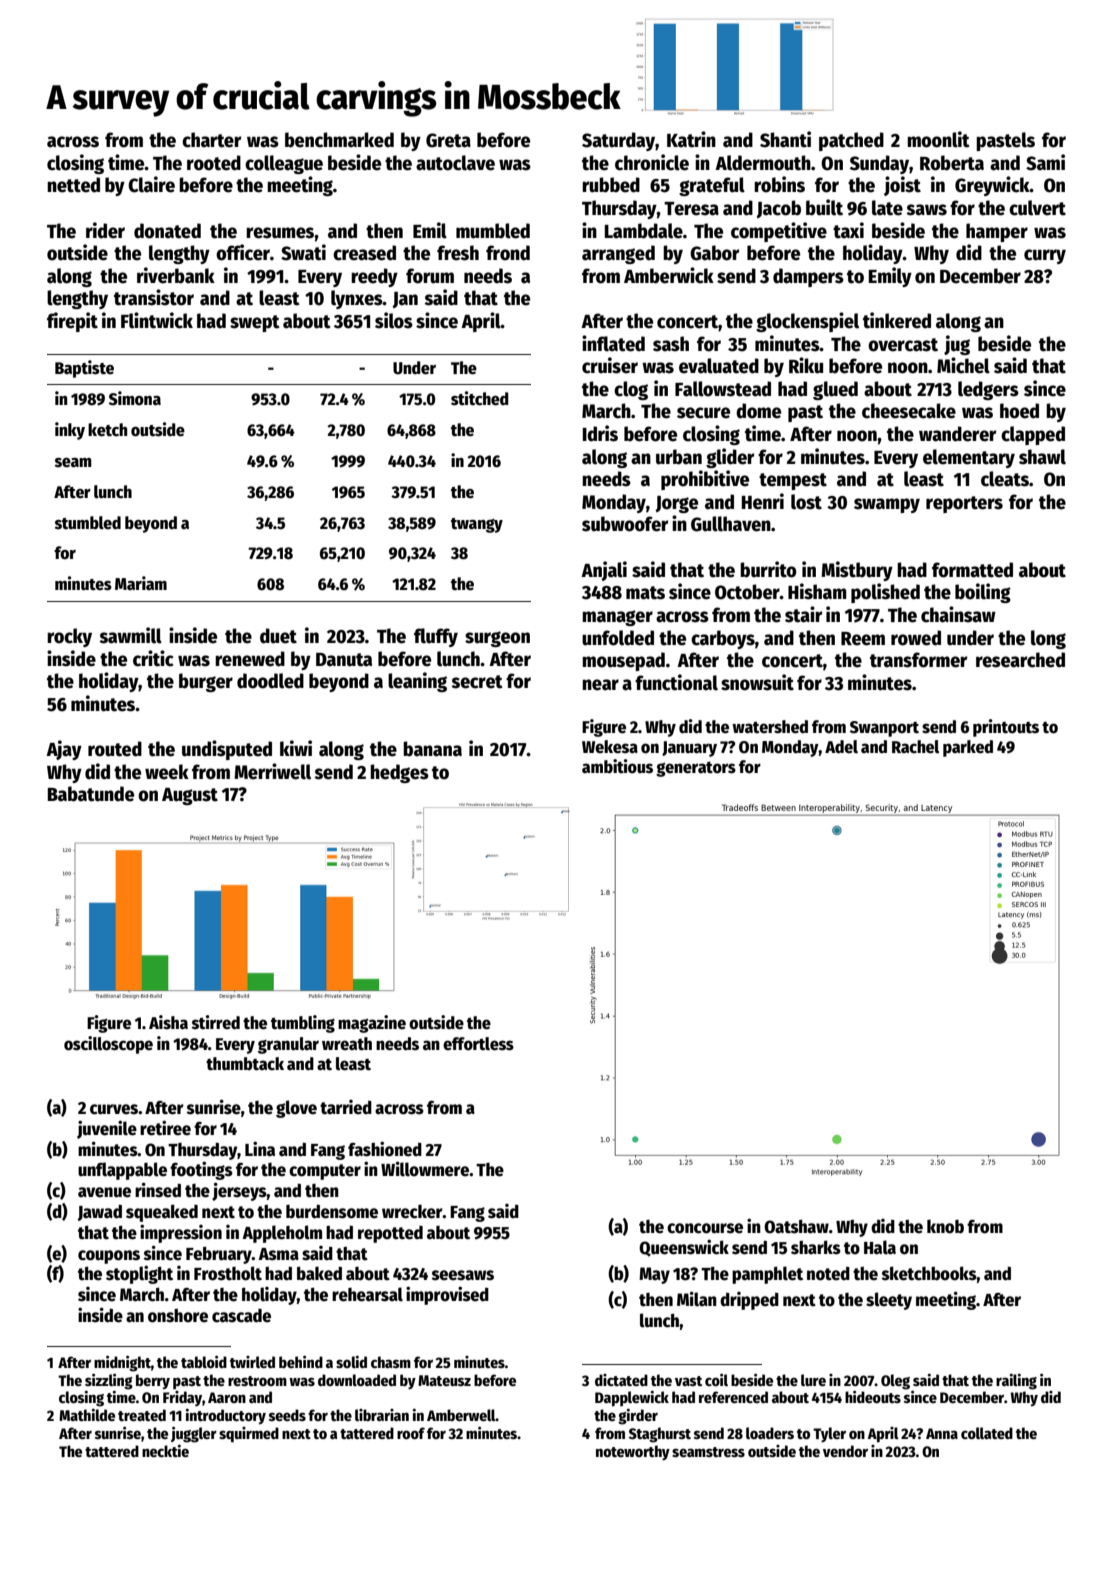 The height and width of the screenshot is (1574, 1113). Describe the element at coordinates (455, 163) in the screenshot. I see `autoclave` at that location.
